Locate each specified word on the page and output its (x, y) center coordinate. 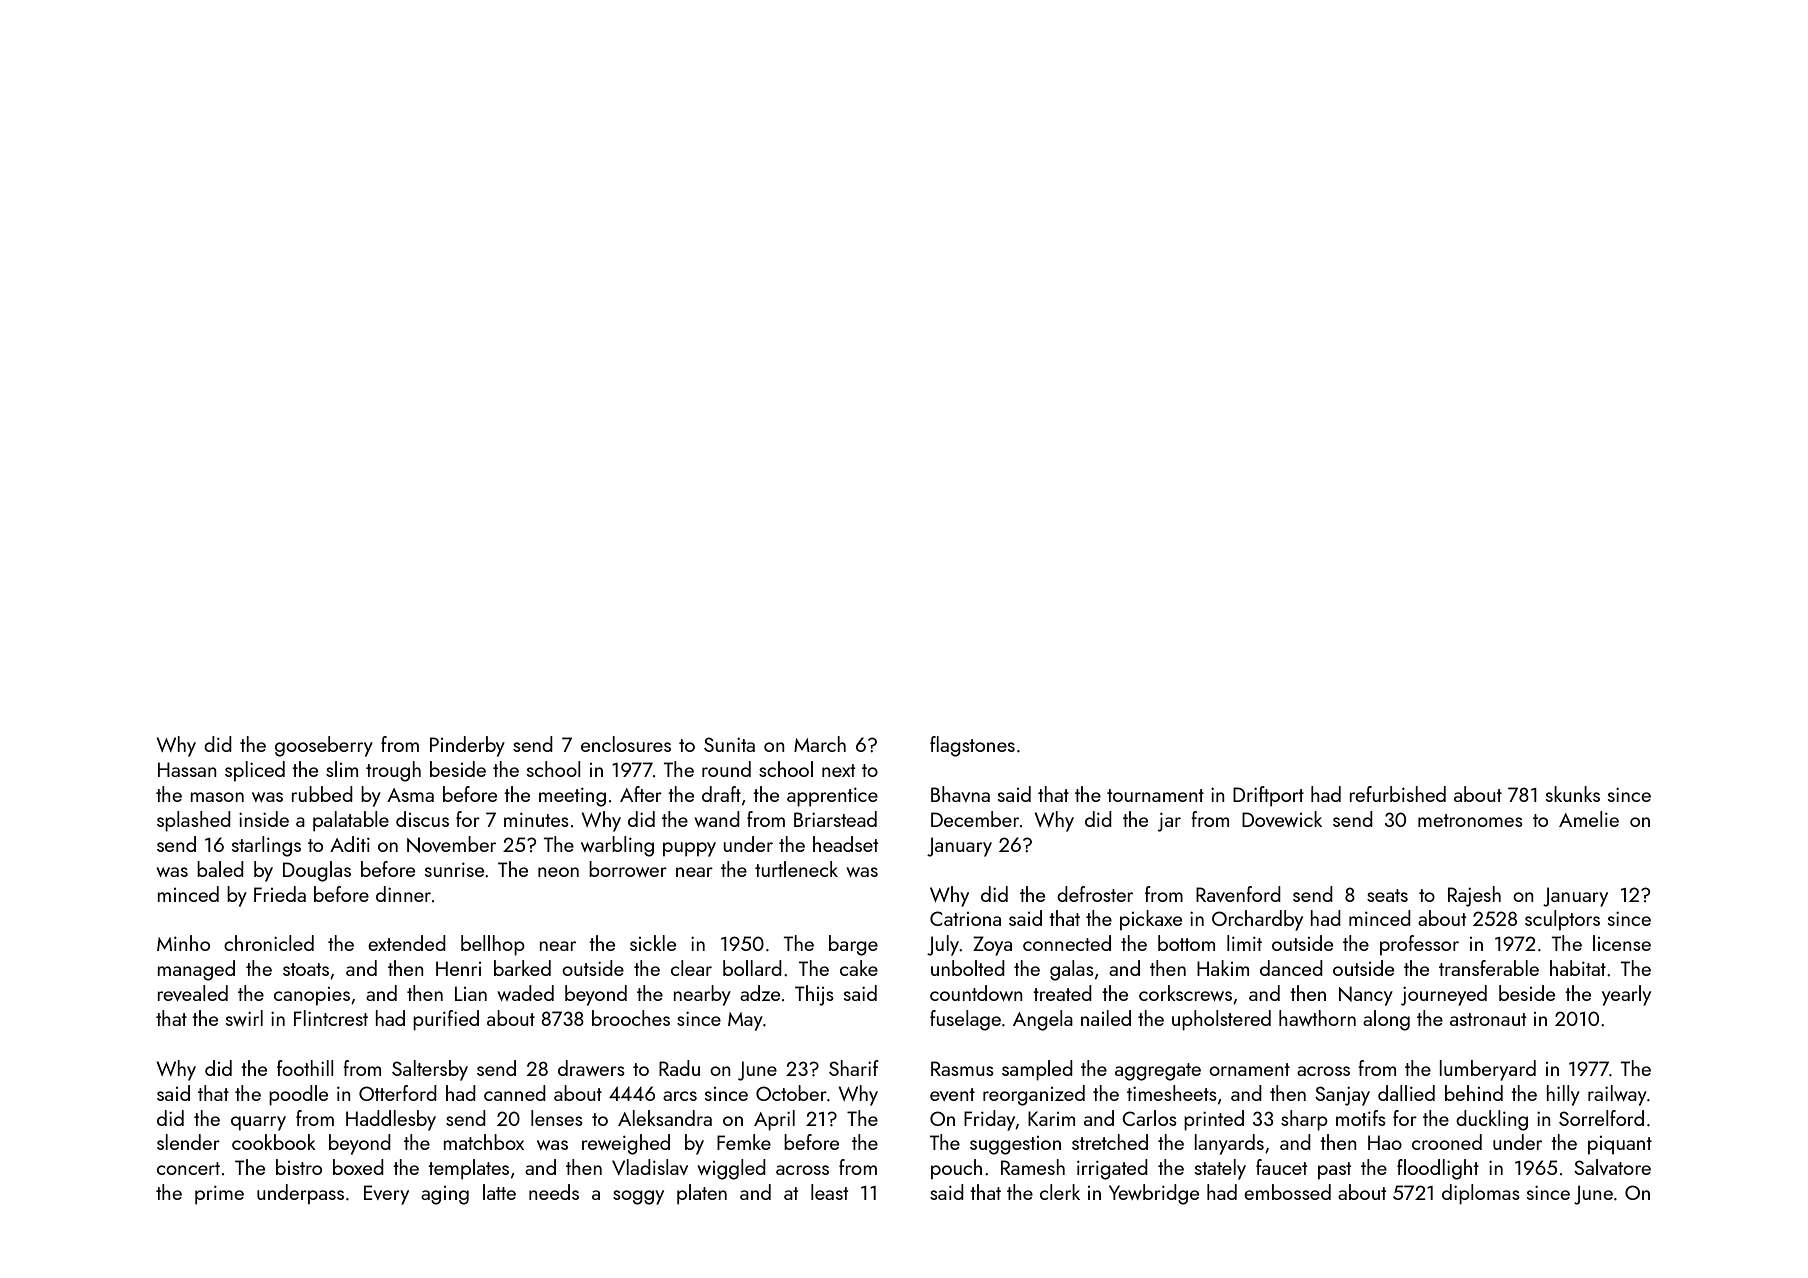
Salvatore (1612, 1167)
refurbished (1398, 794)
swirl (244, 1018)
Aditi (350, 844)
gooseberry (324, 746)
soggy (638, 1197)
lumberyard (1488, 1070)
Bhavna (960, 794)
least (829, 1192)
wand (717, 819)
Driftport (1268, 796)
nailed (1106, 1018)
